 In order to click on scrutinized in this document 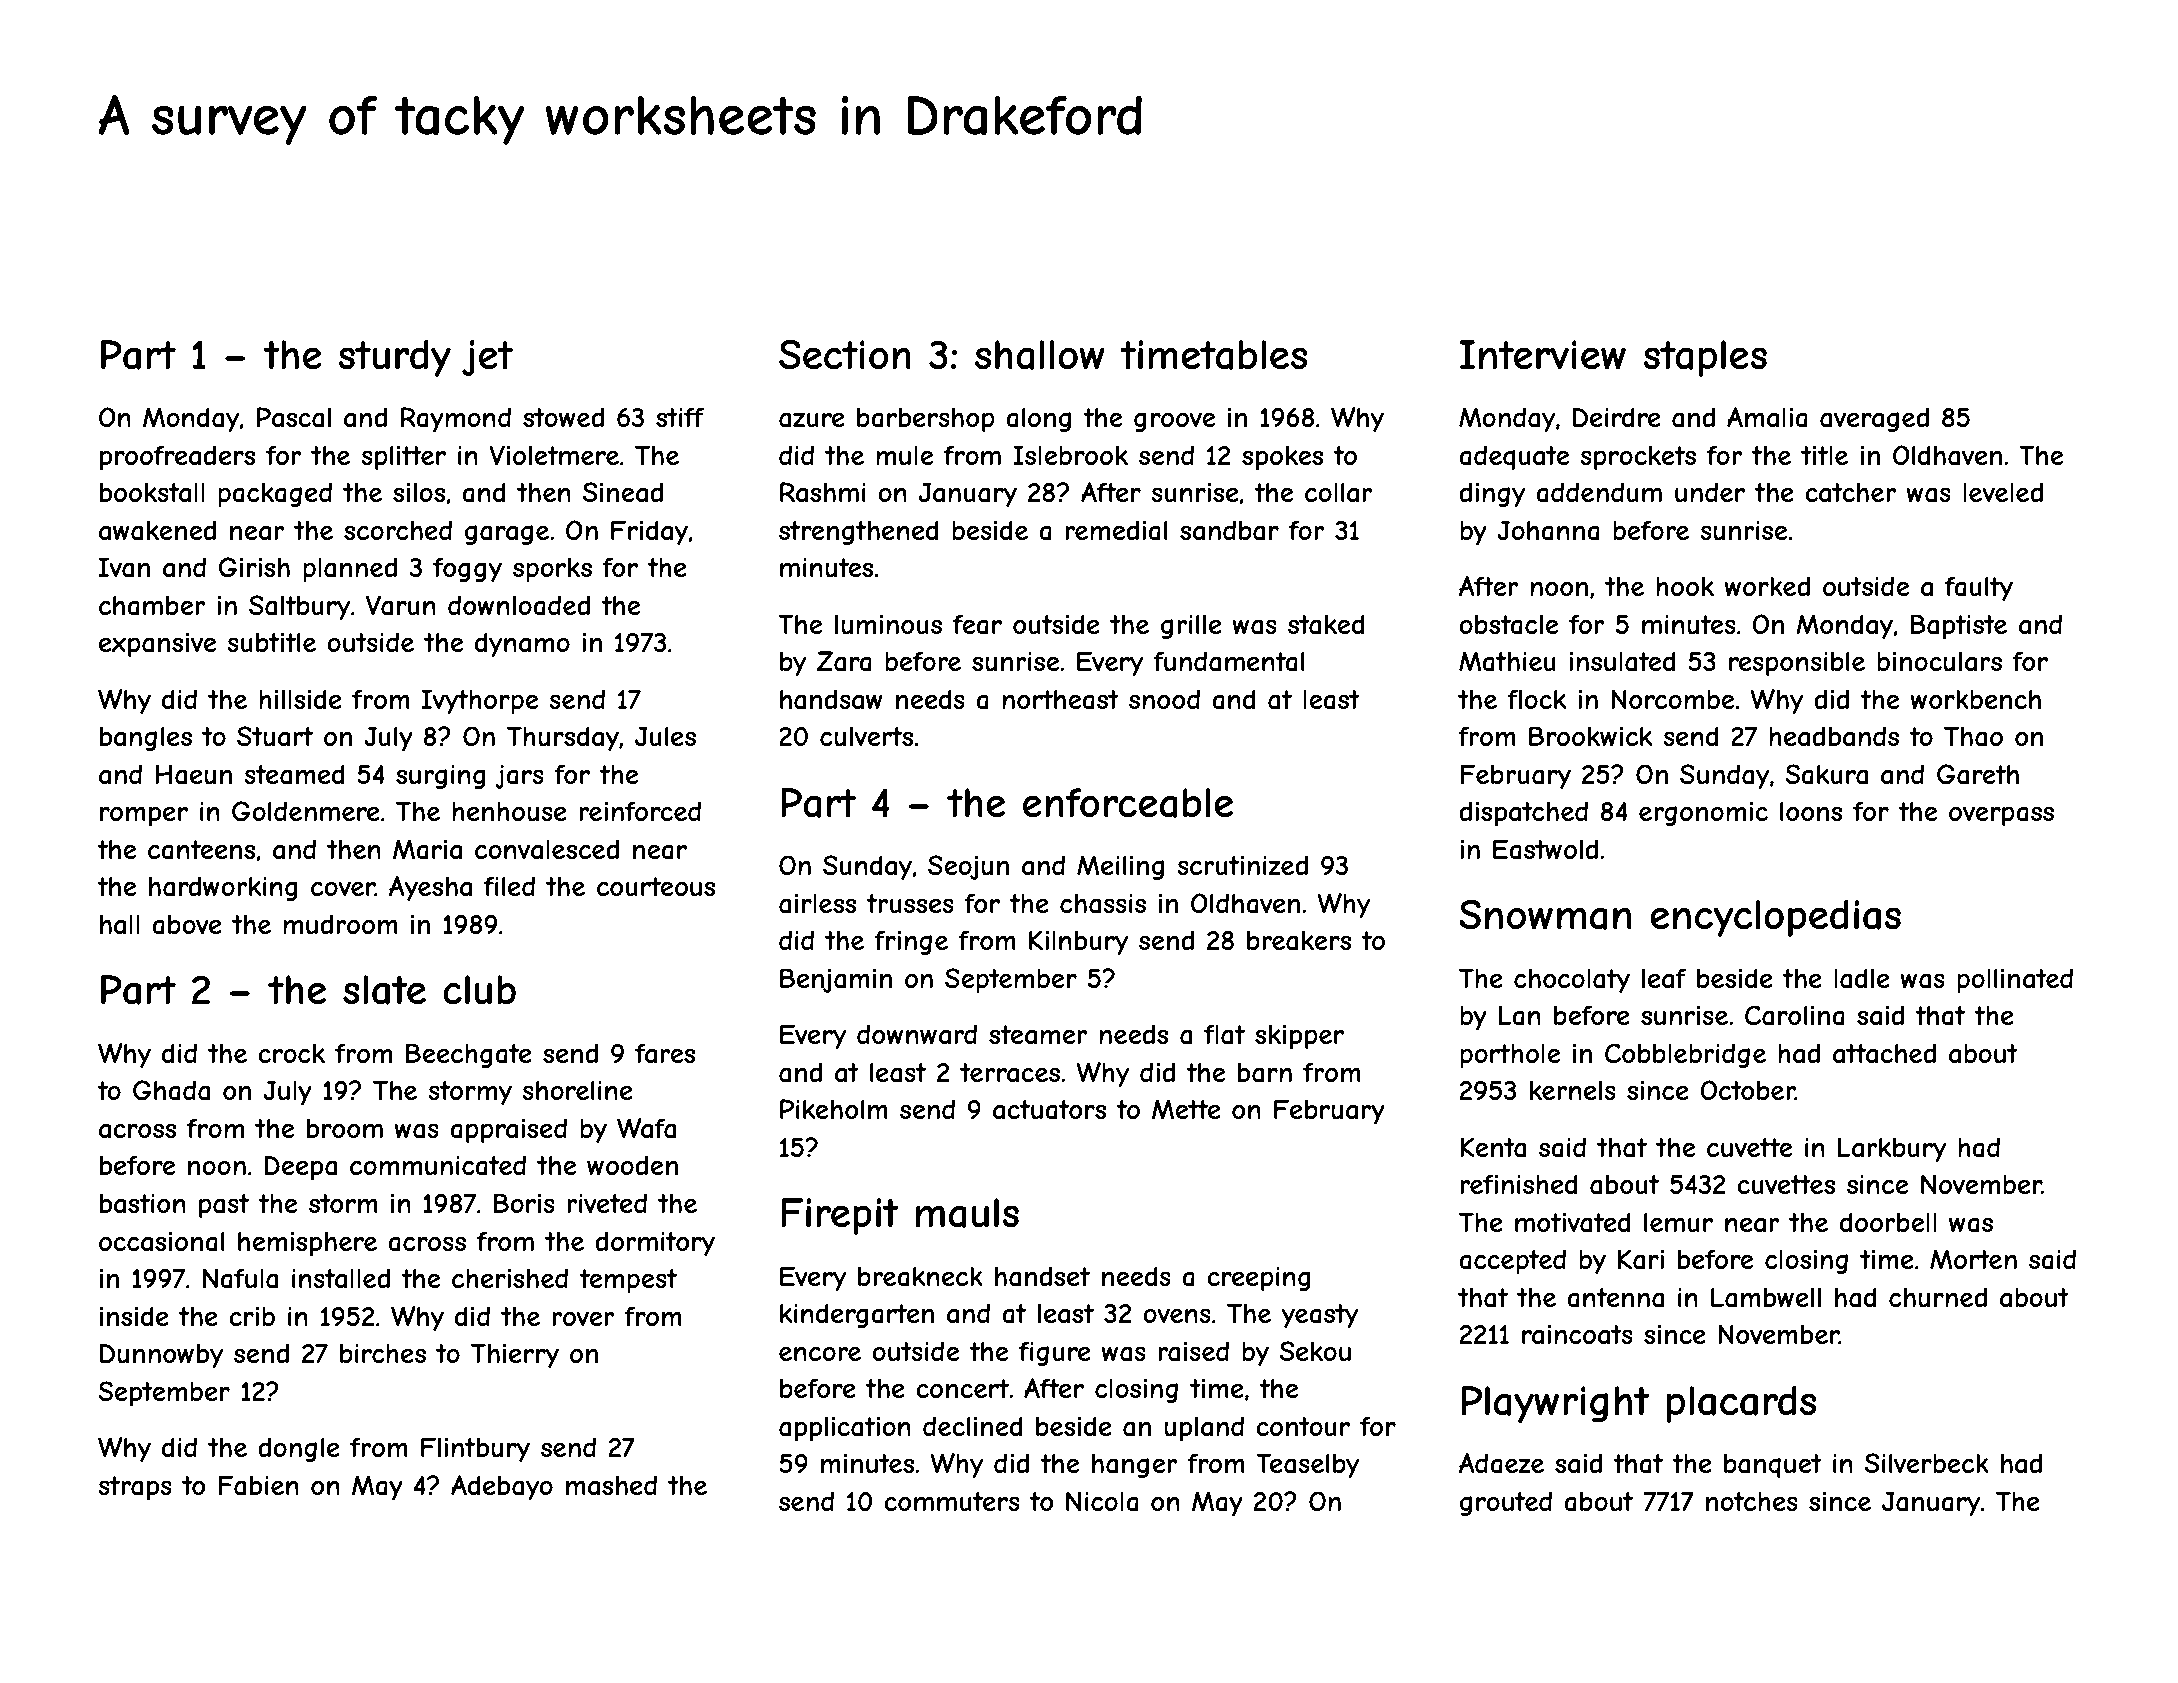, I will do `click(1242, 865)`.
